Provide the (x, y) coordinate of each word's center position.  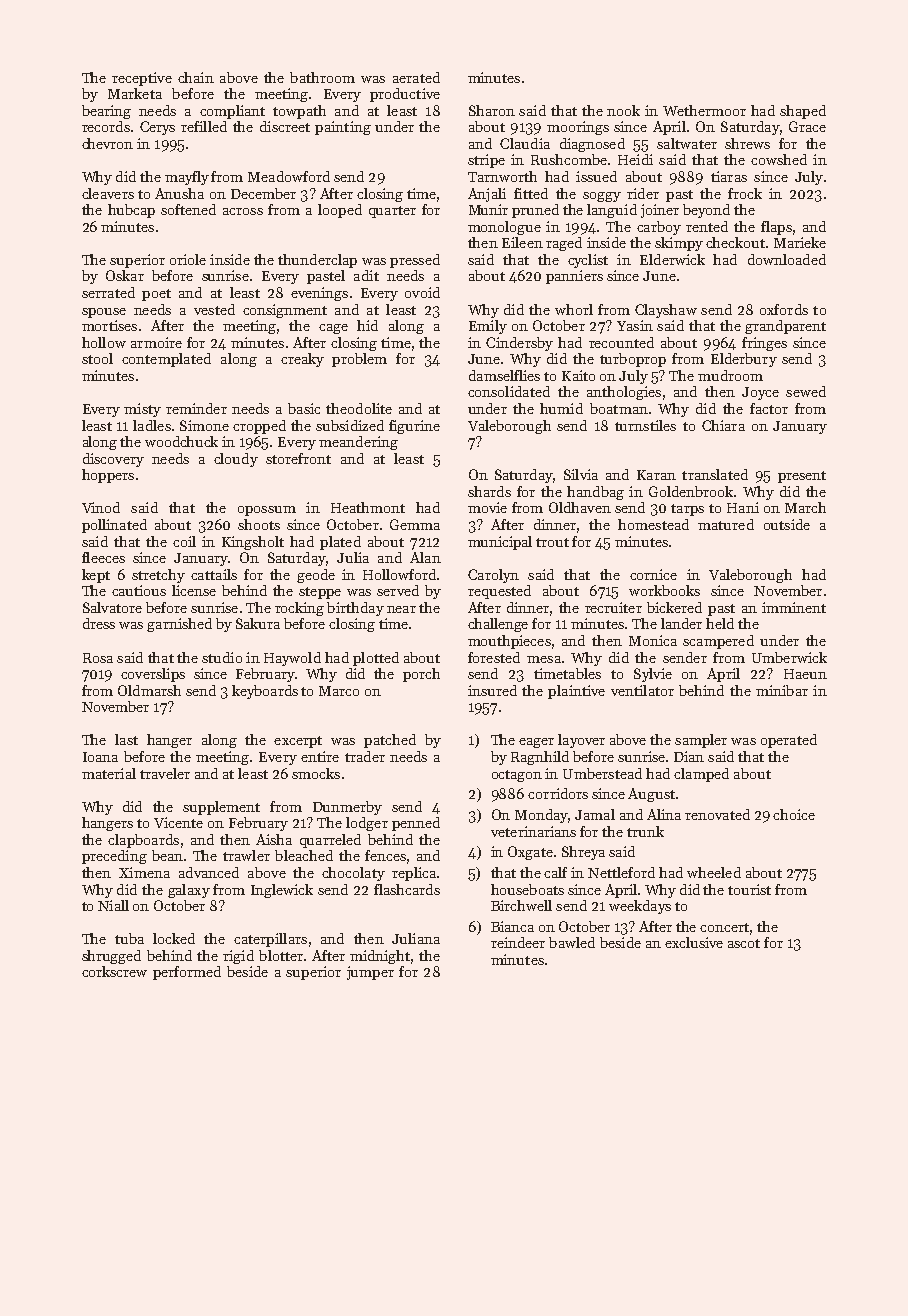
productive (405, 95)
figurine (414, 427)
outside (787, 524)
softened (188, 209)
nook (623, 110)
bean (167, 855)
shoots (259, 524)
